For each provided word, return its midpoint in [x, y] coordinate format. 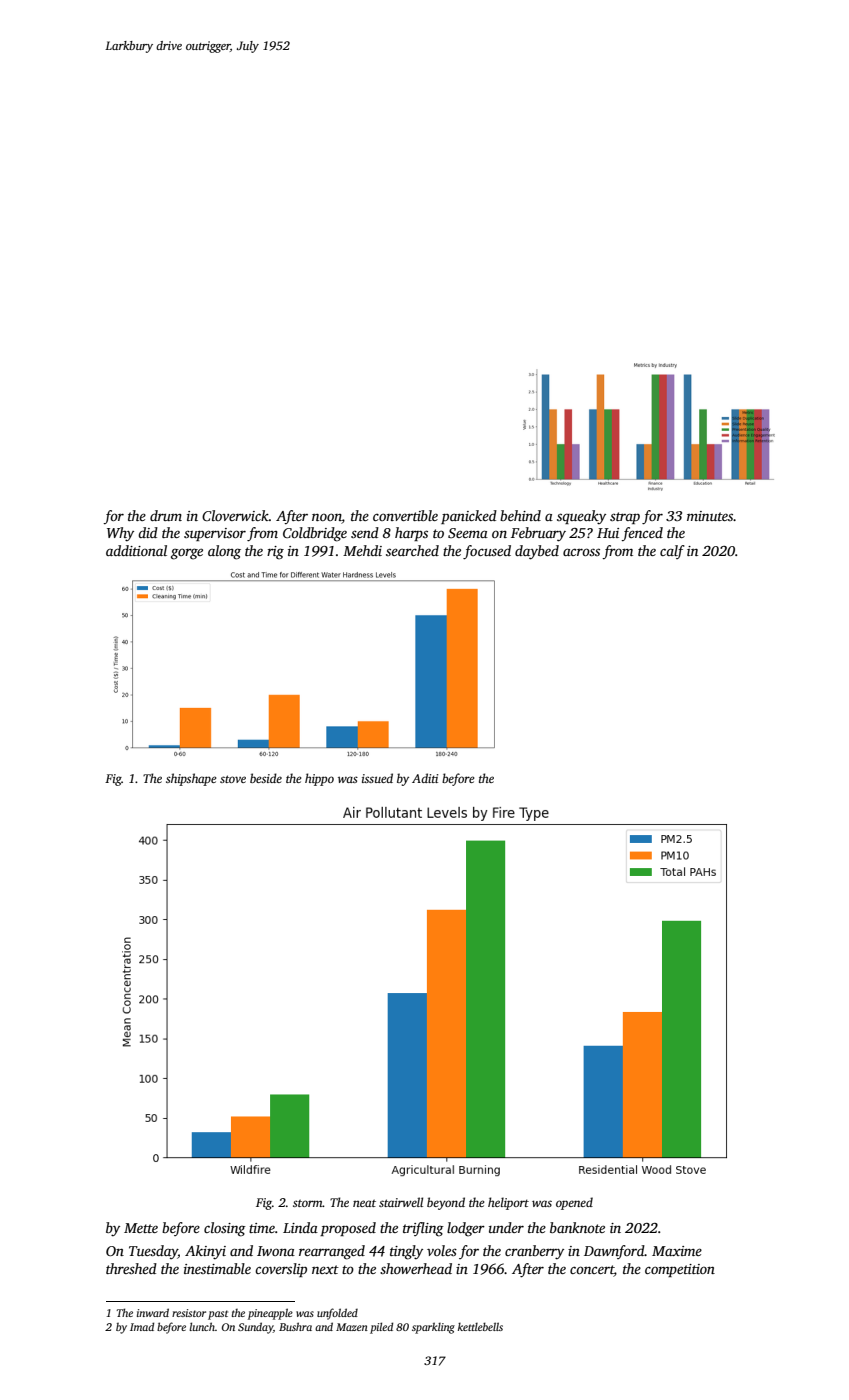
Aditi [425, 778]
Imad [142, 1326]
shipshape [191, 779]
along [224, 552]
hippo [319, 779]
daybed [537, 552]
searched [412, 550]
